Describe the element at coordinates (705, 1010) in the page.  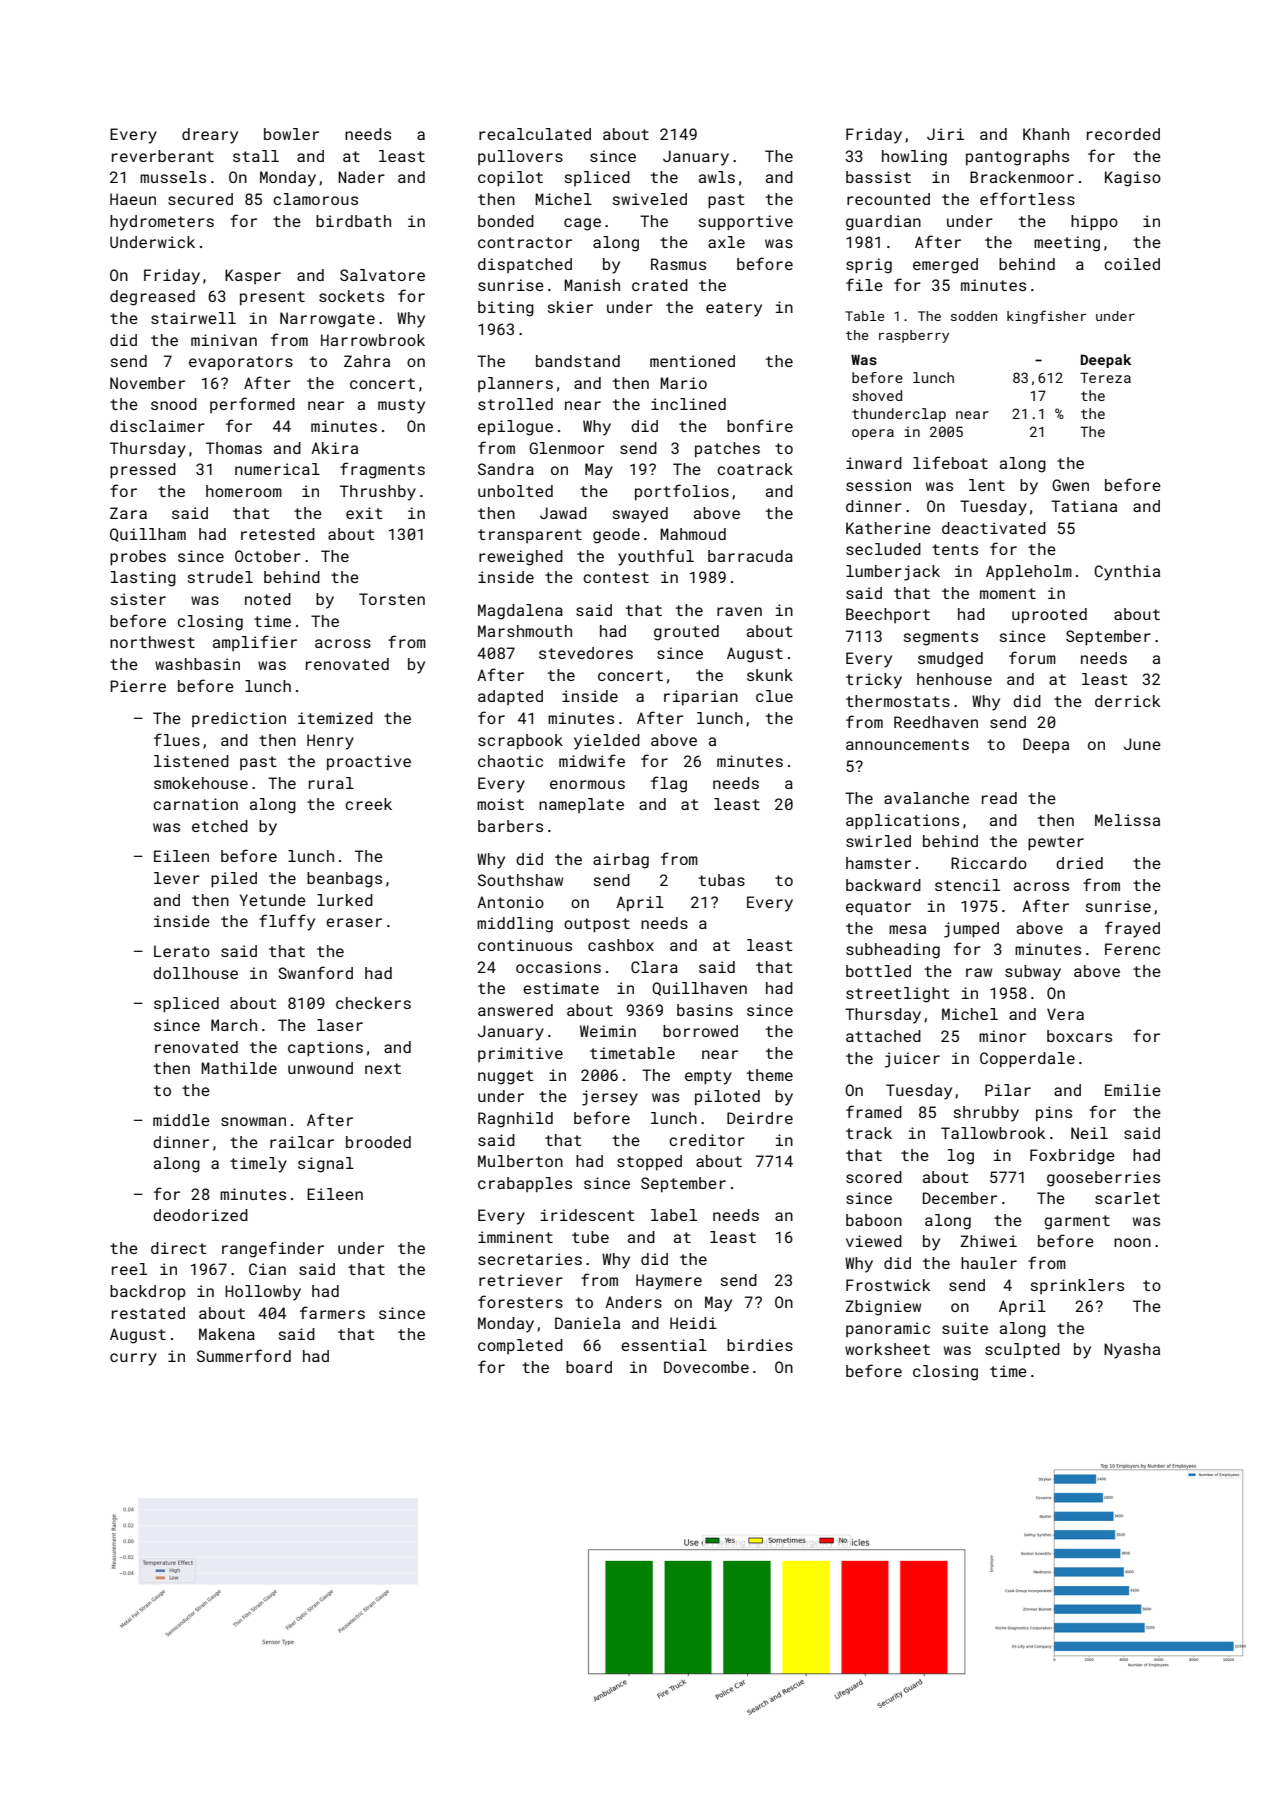
I see `basins` at that location.
